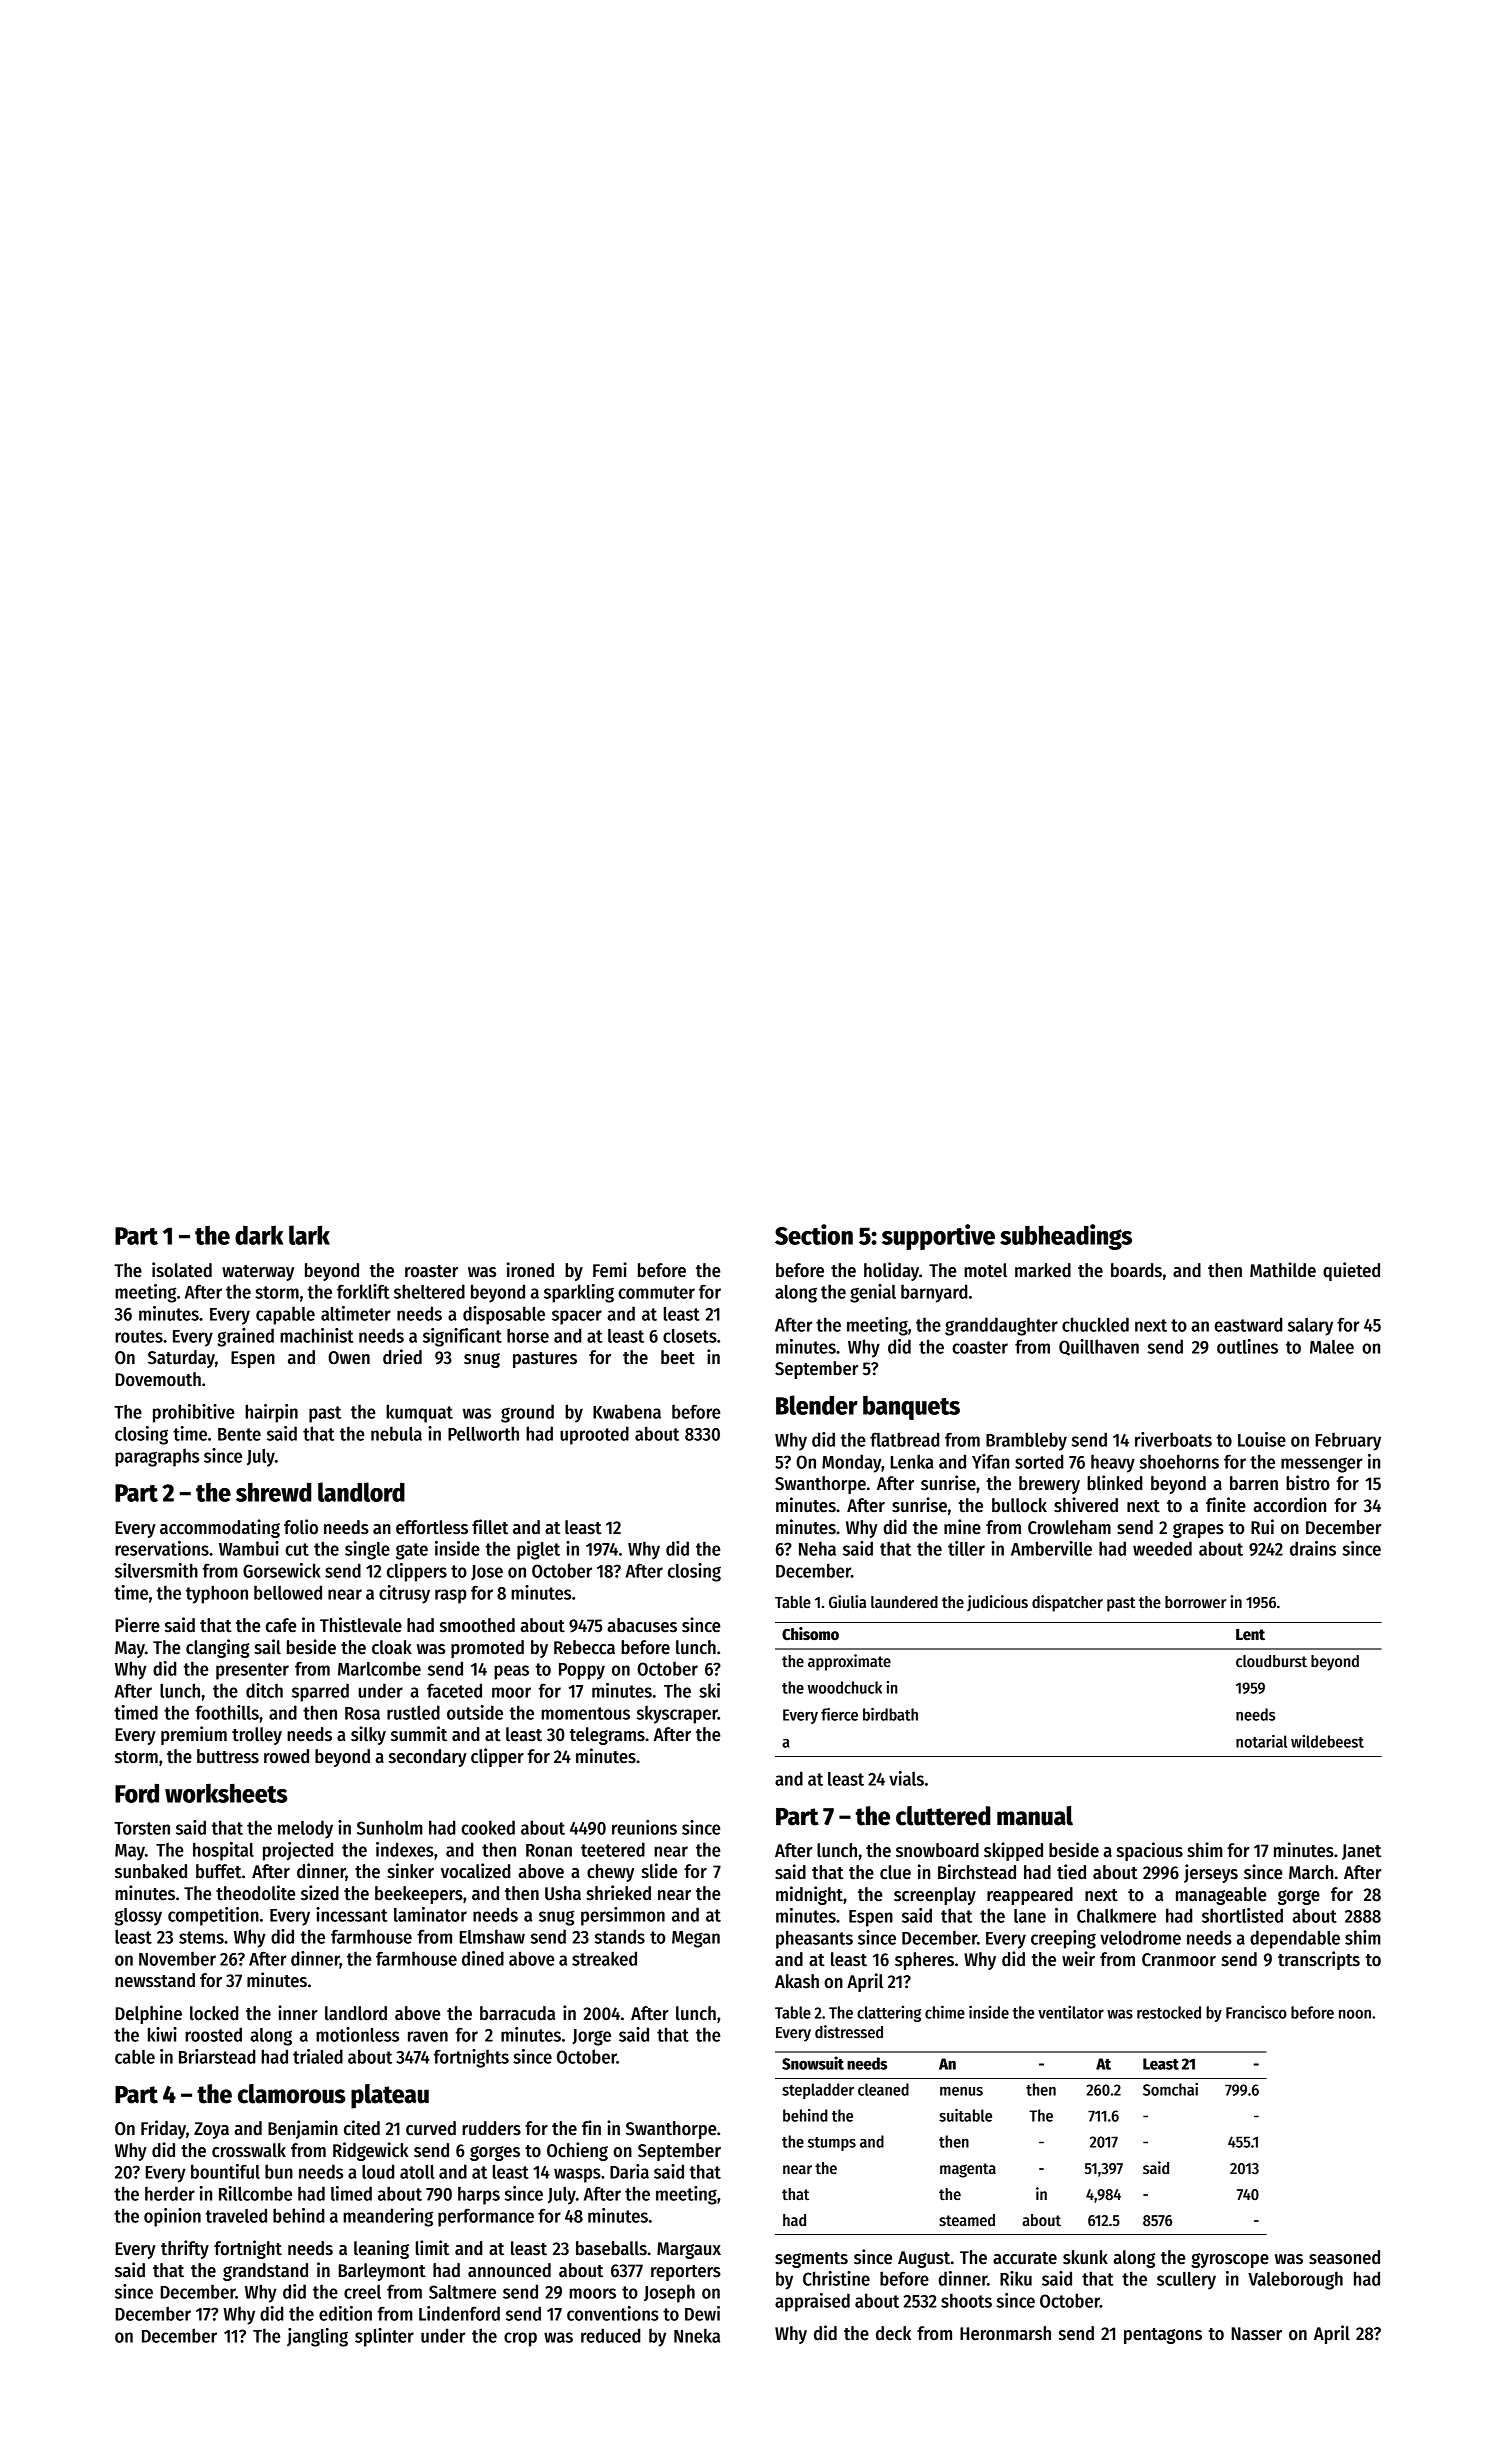 The height and width of the image is (2464, 1496). Describe the element at coordinates (1026, 1441) in the image. I see `Brambleby` at that location.
